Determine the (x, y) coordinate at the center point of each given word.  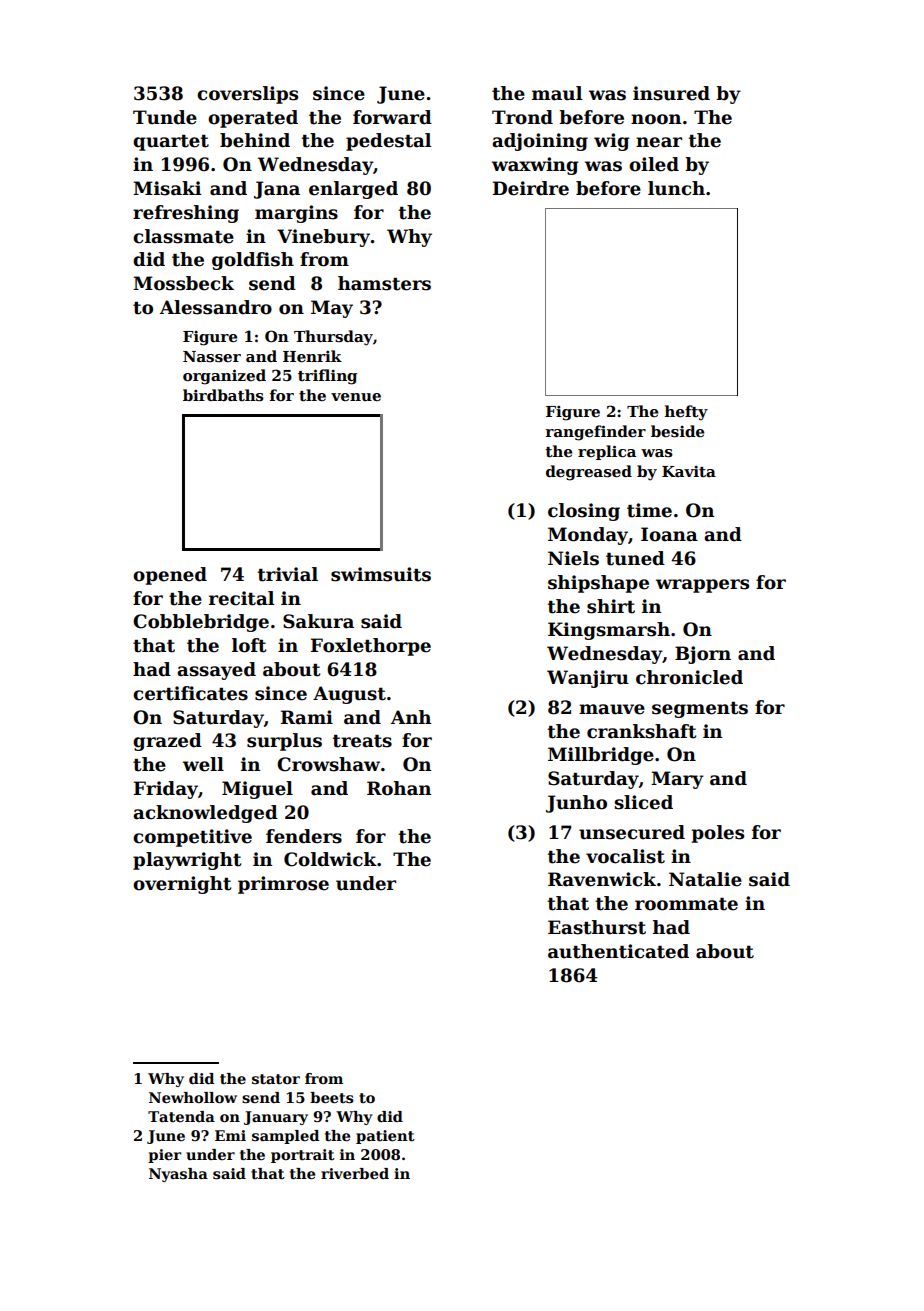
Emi (230, 1135)
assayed (216, 671)
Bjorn (703, 655)
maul (557, 93)
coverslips (247, 95)
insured (671, 93)
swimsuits (381, 574)
